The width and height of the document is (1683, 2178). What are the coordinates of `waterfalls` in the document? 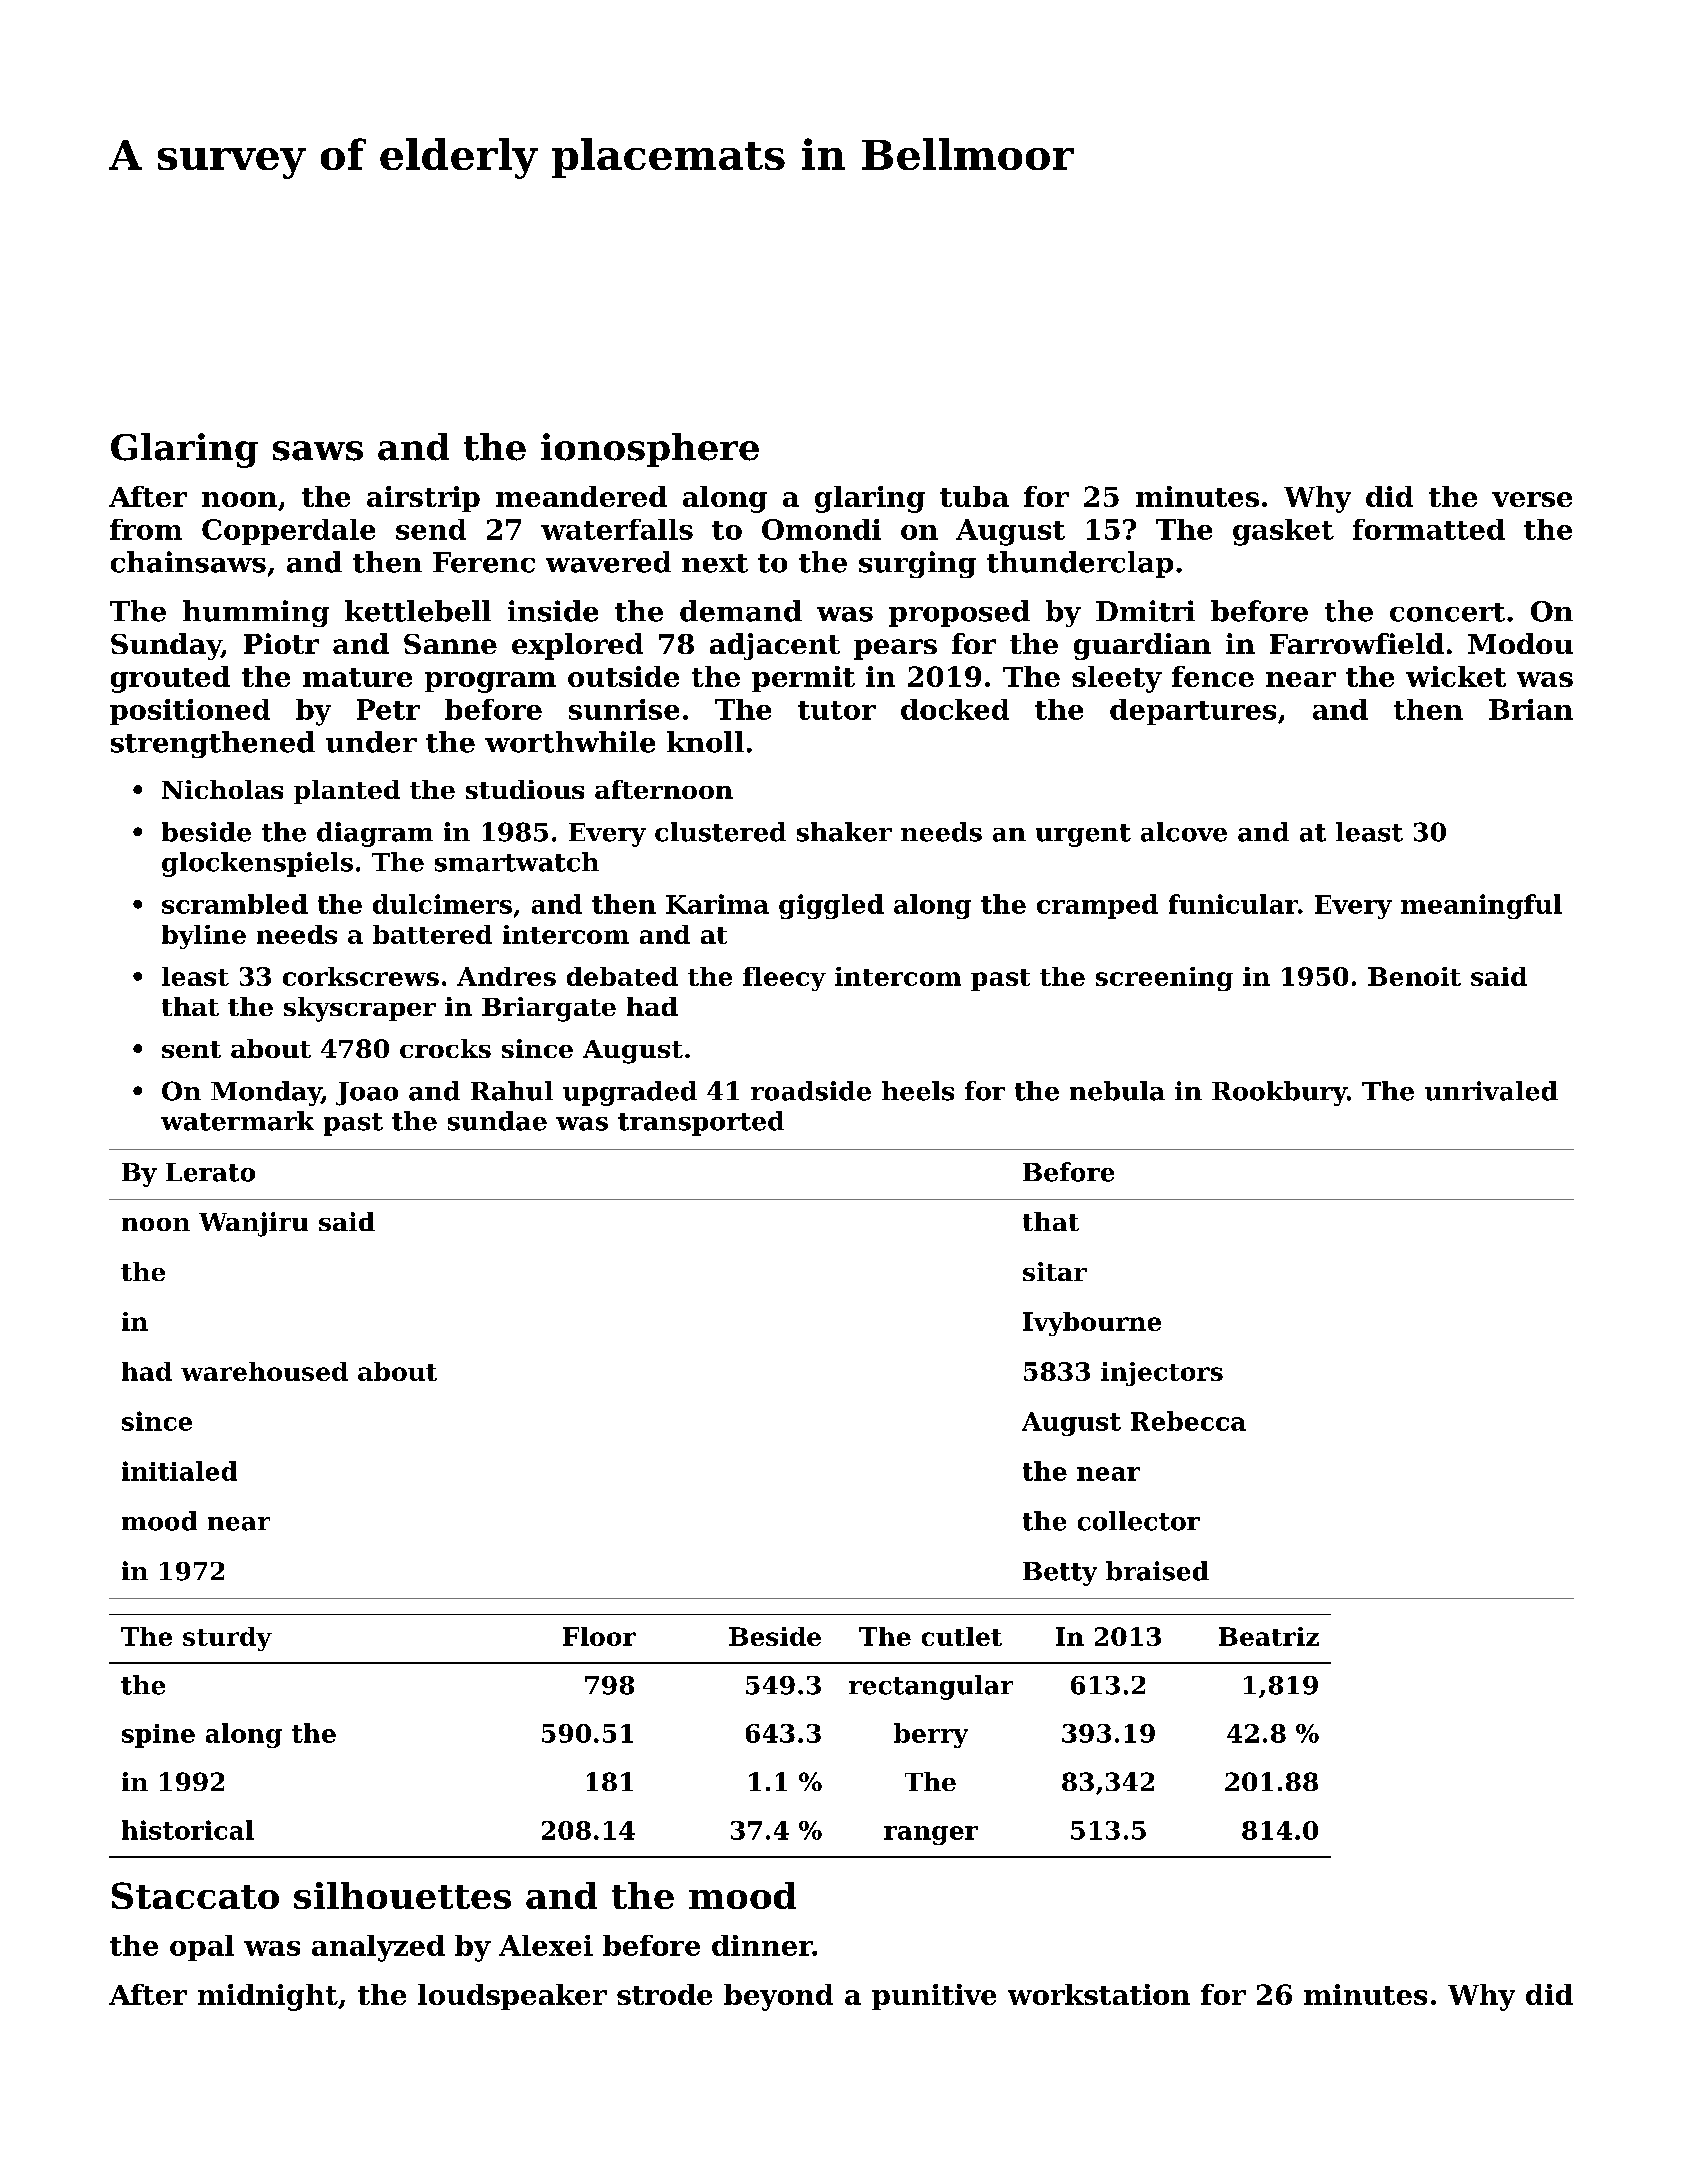 It's located at (617, 529).
